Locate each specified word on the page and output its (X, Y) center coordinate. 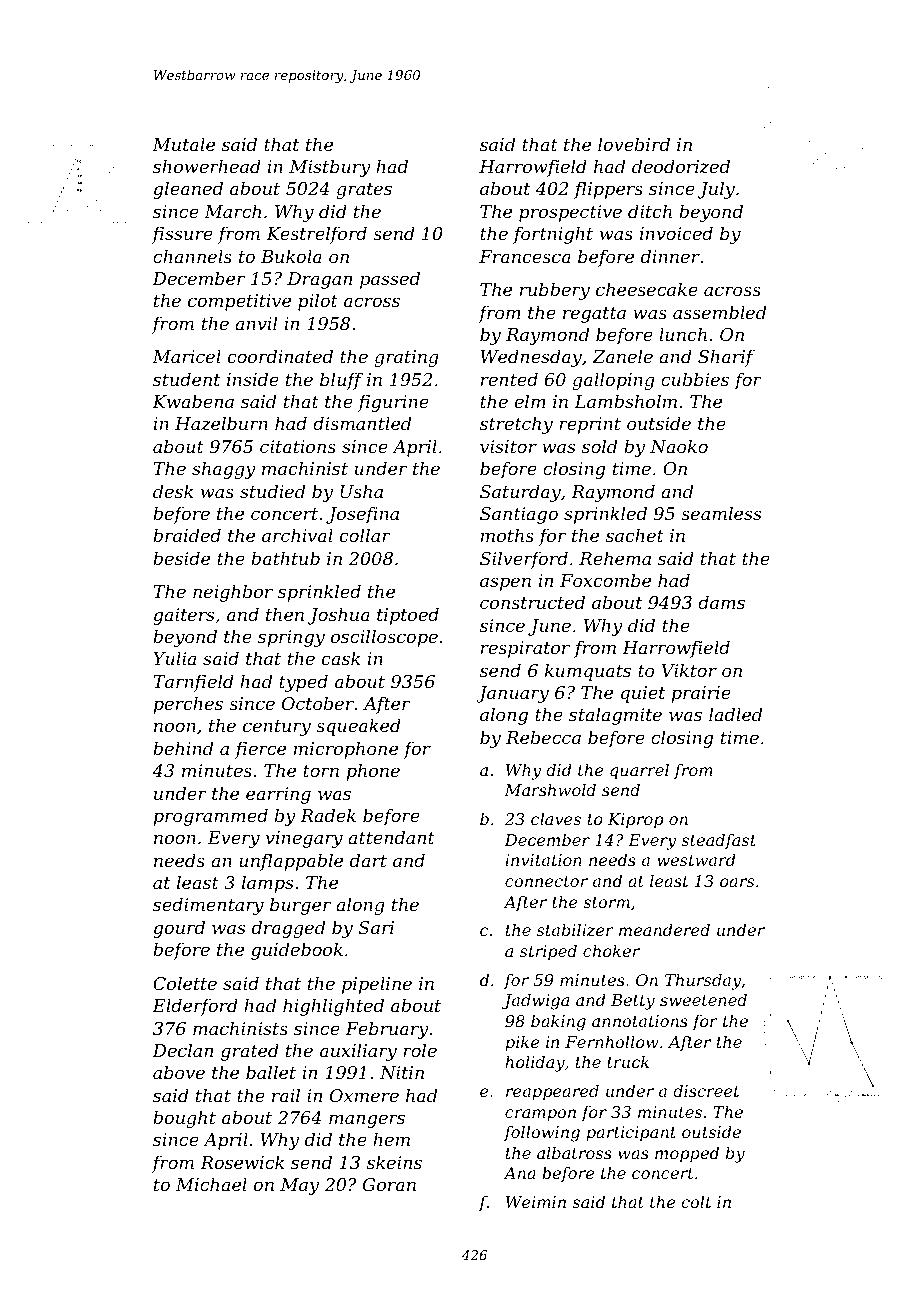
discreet (706, 1090)
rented (509, 379)
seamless (721, 513)
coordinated (280, 356)
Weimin (536, 1202)
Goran (389, 1184)
